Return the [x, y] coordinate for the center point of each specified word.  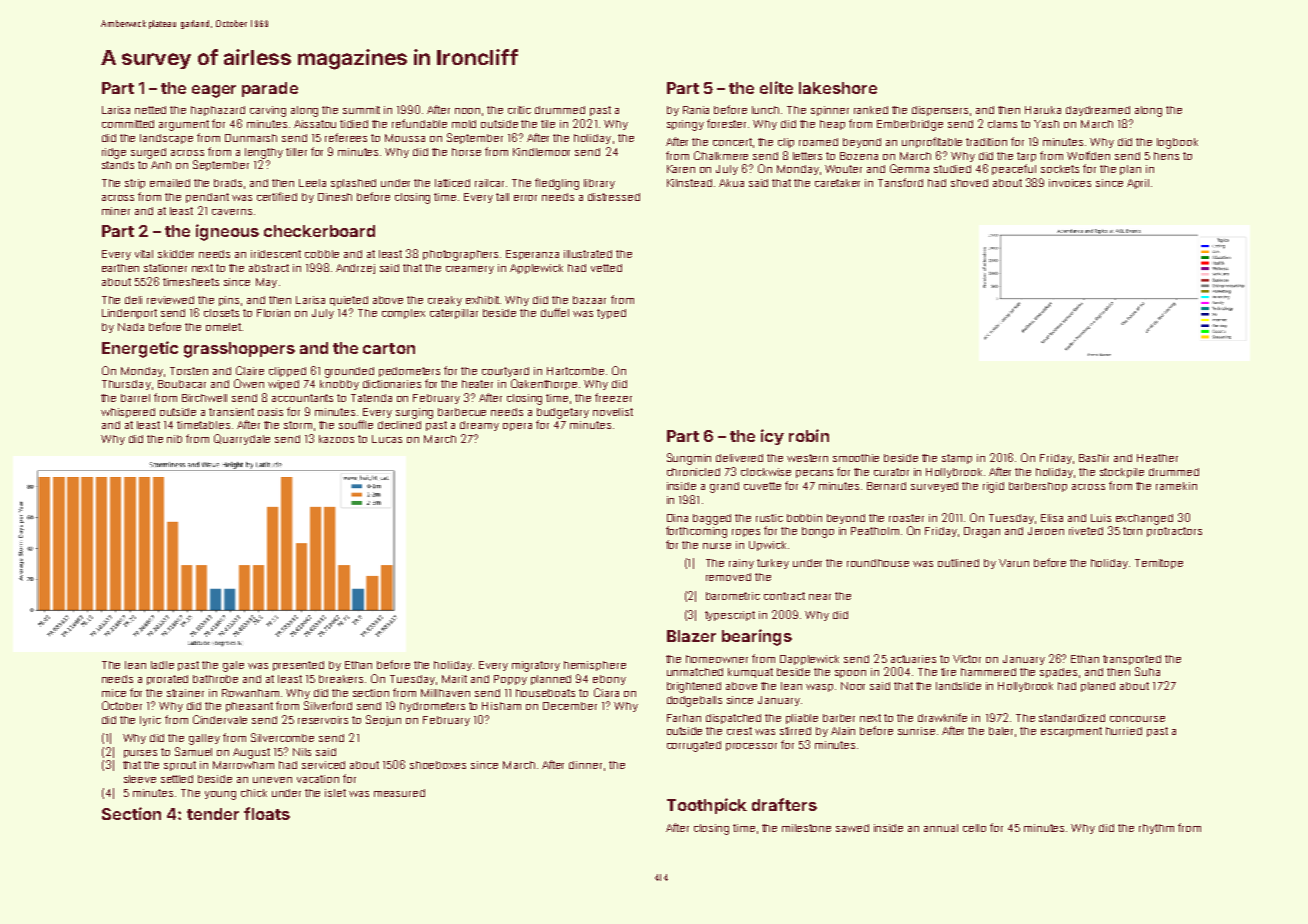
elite [776, 87]
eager [214, 91]
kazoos [336, 439]
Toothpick [707, 806]
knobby [339, 385]
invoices [1070, 183]
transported [1132, 660]
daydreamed [1098, 111]
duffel [555, 312]
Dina [677, 518]
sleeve [140, 779]
